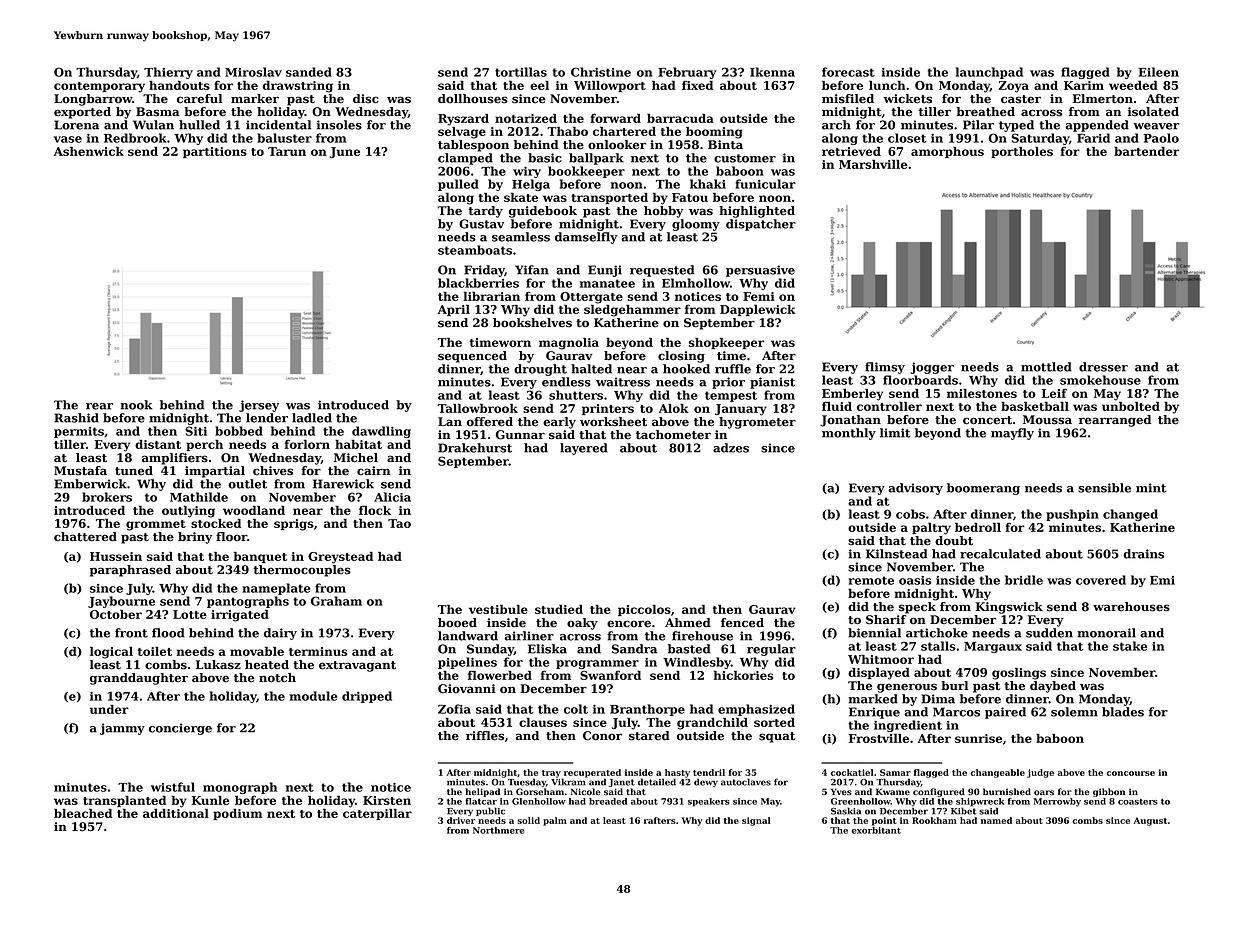 This image has height=952, width=1233. What do you see at coordinates (702, 636) in the image?
I see `firehouse` at bounding box center [702, 636].
